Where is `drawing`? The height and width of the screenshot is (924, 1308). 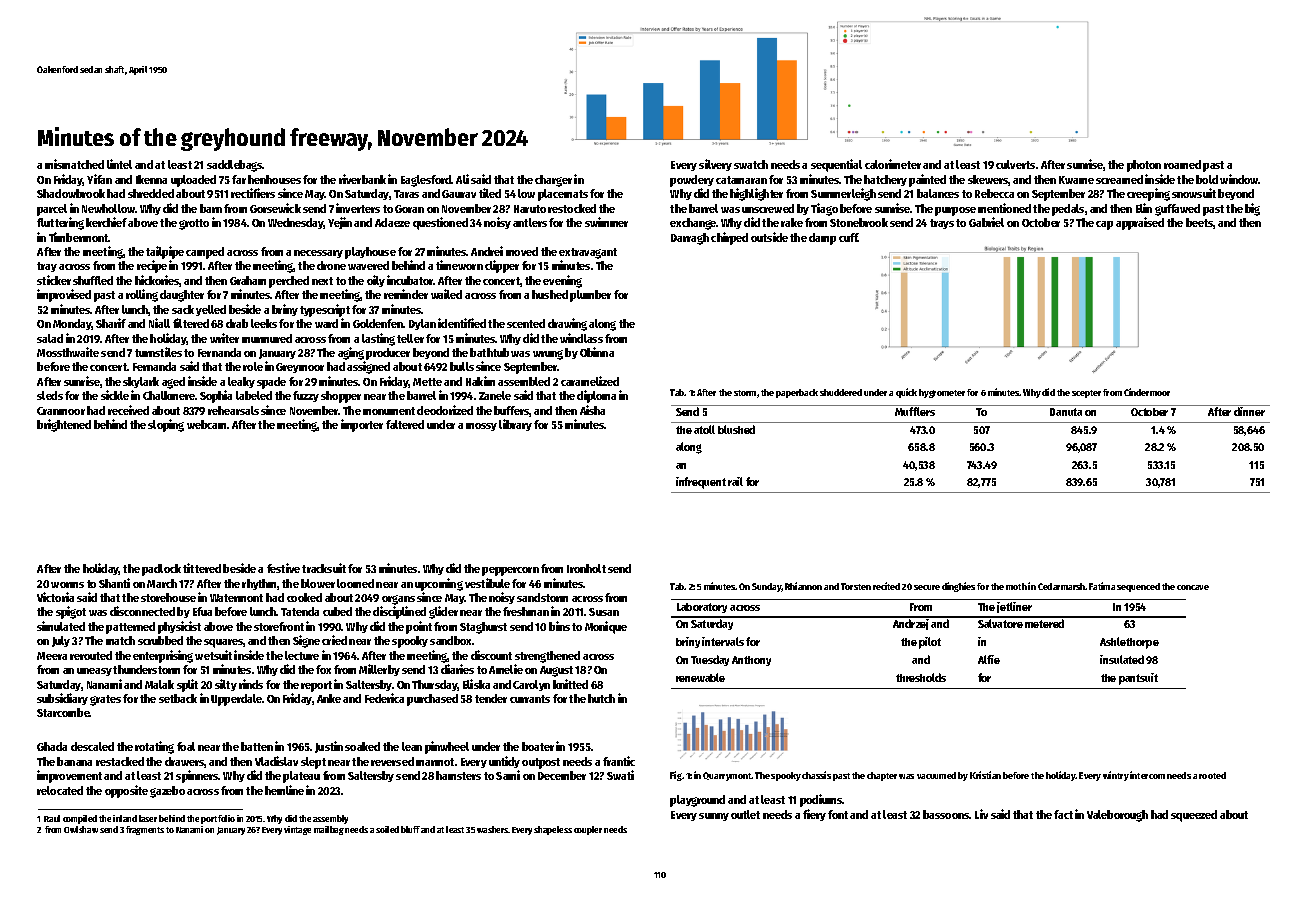 drawing is located at coordinates (567, 324).
